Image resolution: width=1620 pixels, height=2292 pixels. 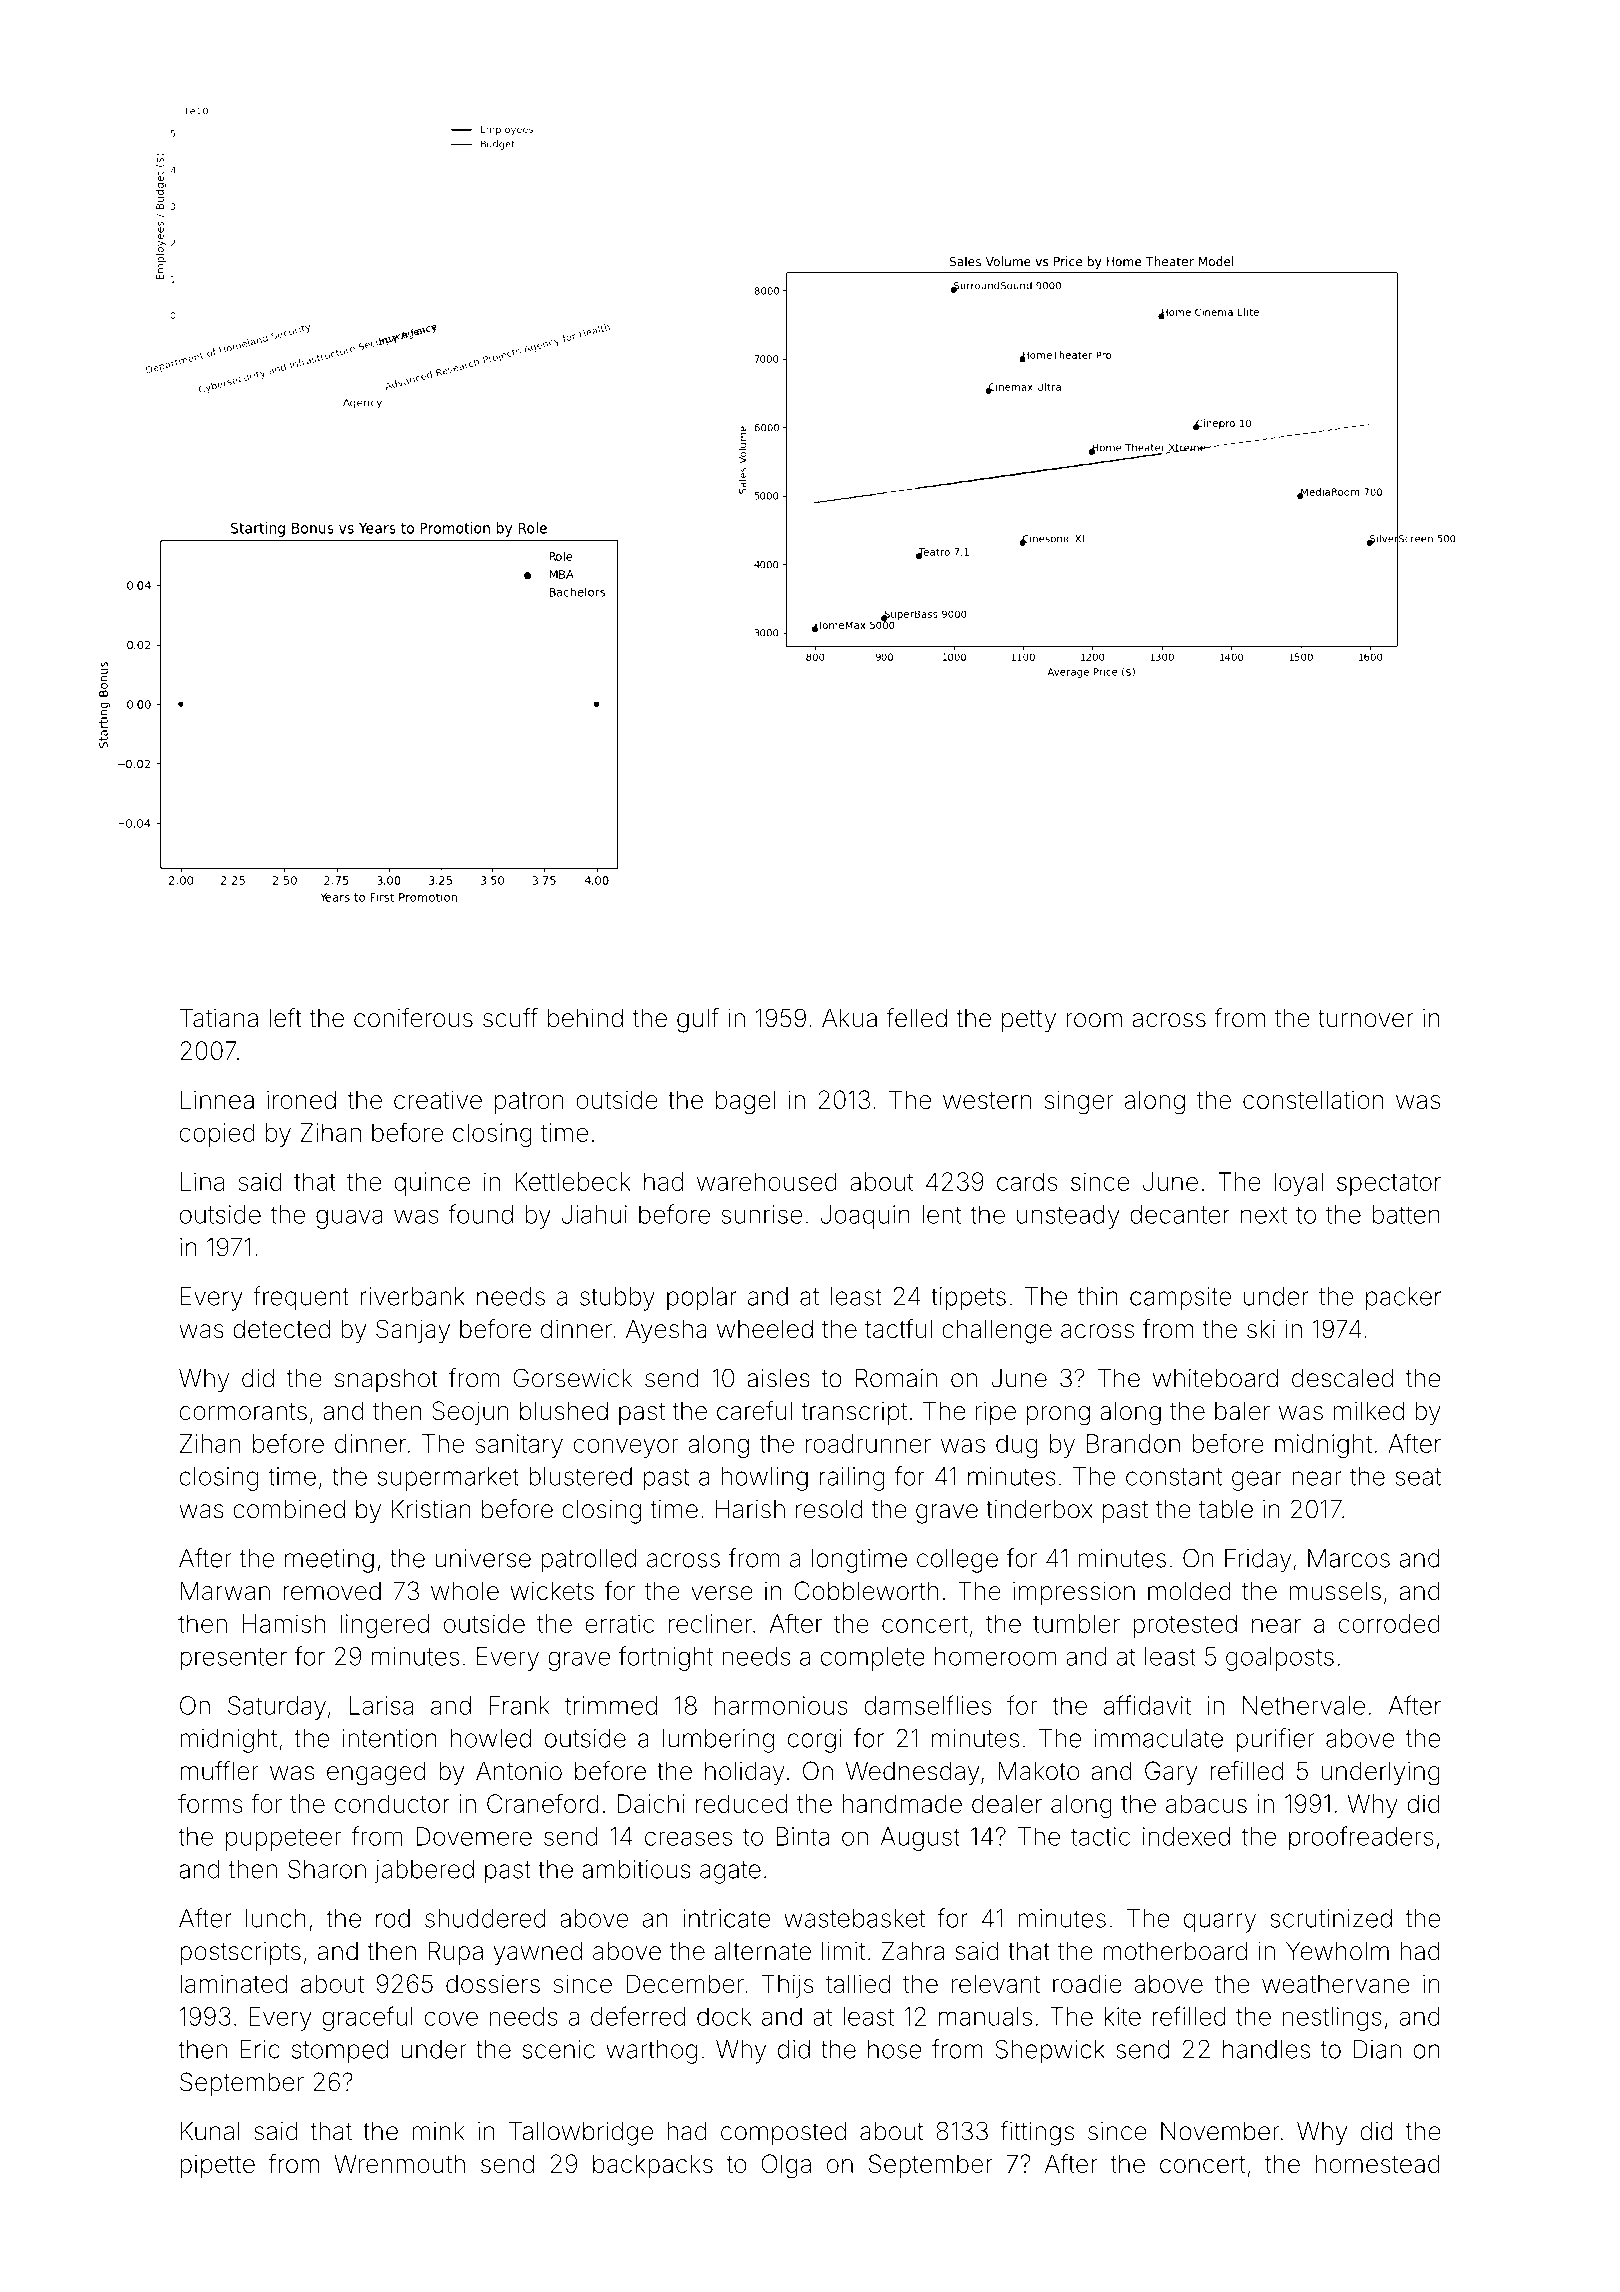 I want to click on constellation, so click(x=1313, y=1099).
